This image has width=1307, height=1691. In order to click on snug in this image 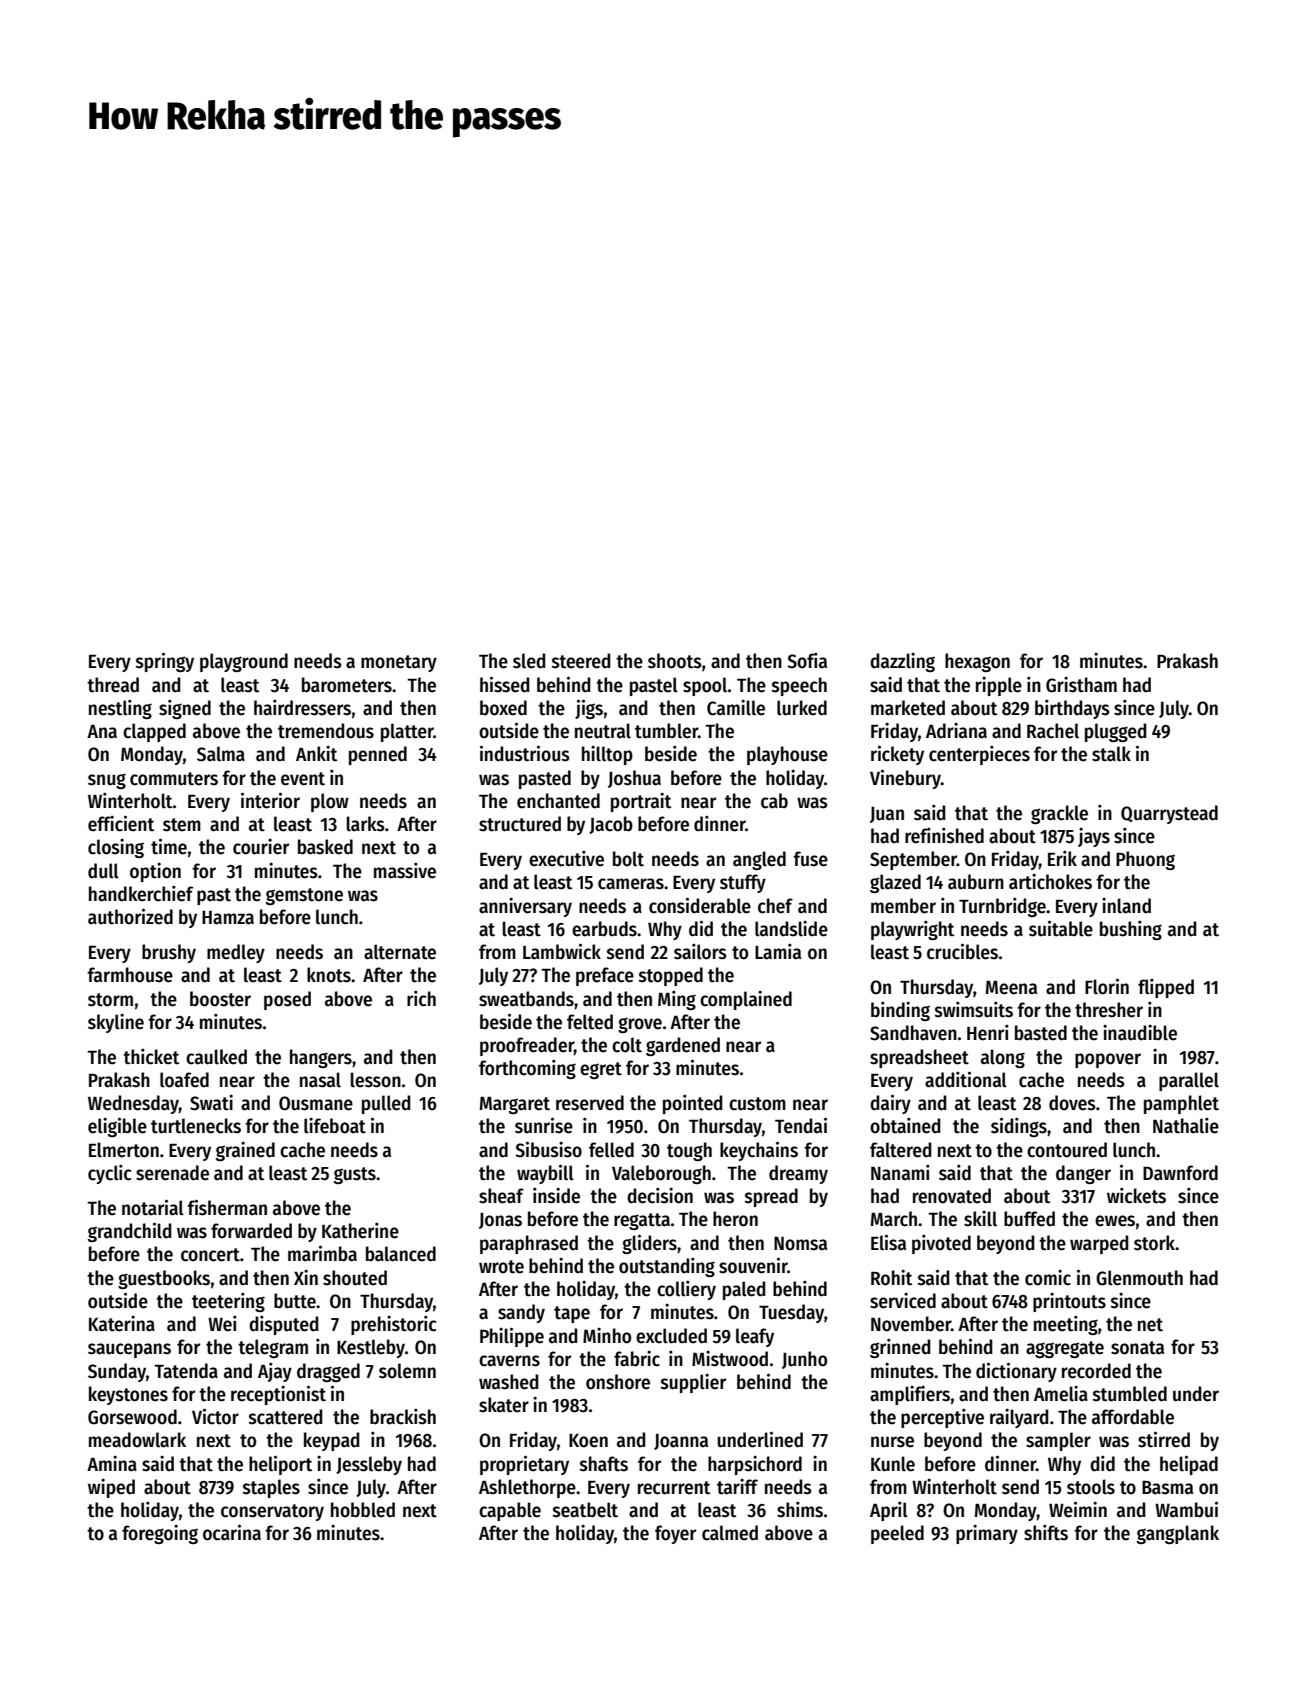, I will do `click(107, 781)`.
